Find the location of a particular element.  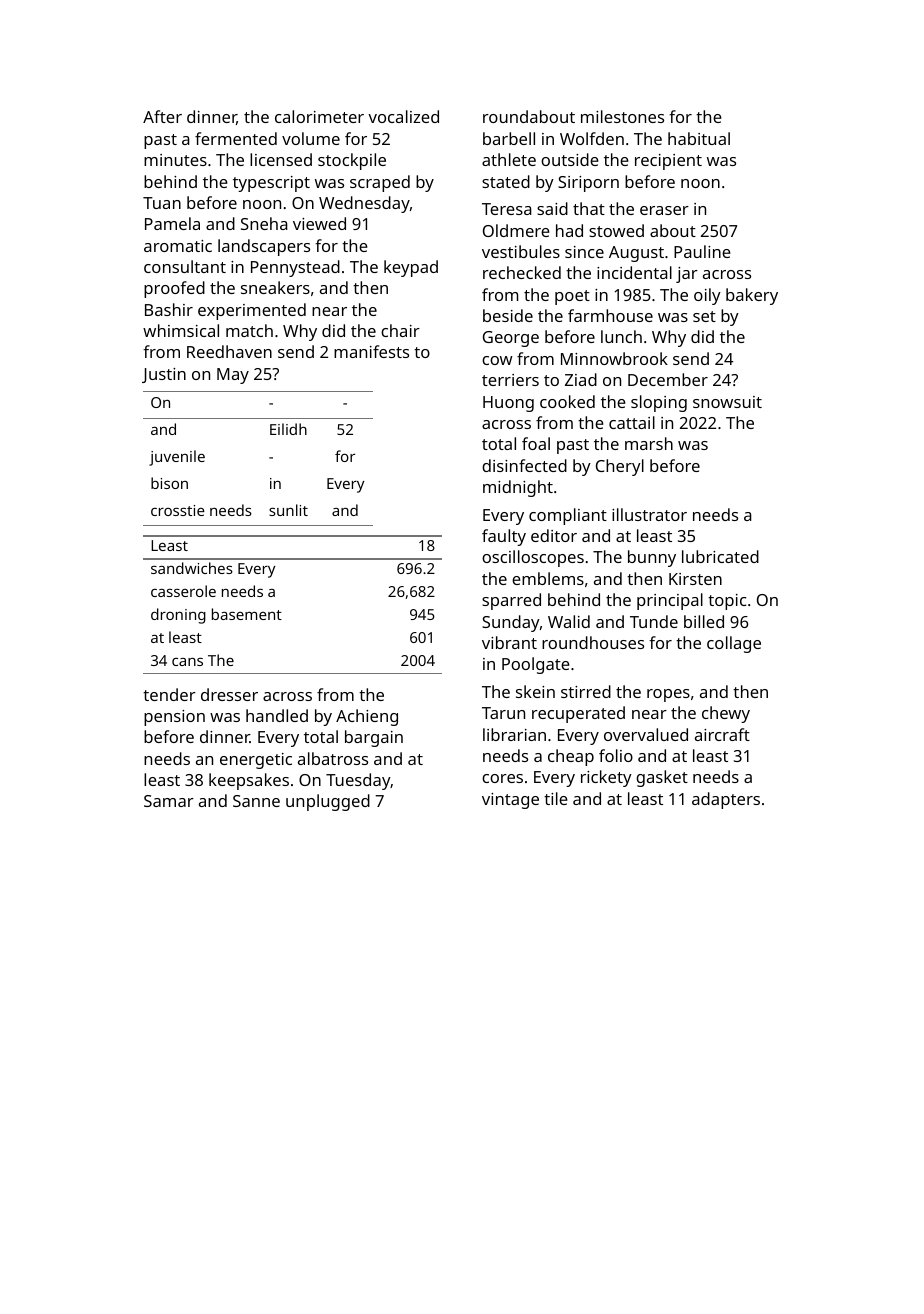

terriers is located at coordinates (510, 380).
